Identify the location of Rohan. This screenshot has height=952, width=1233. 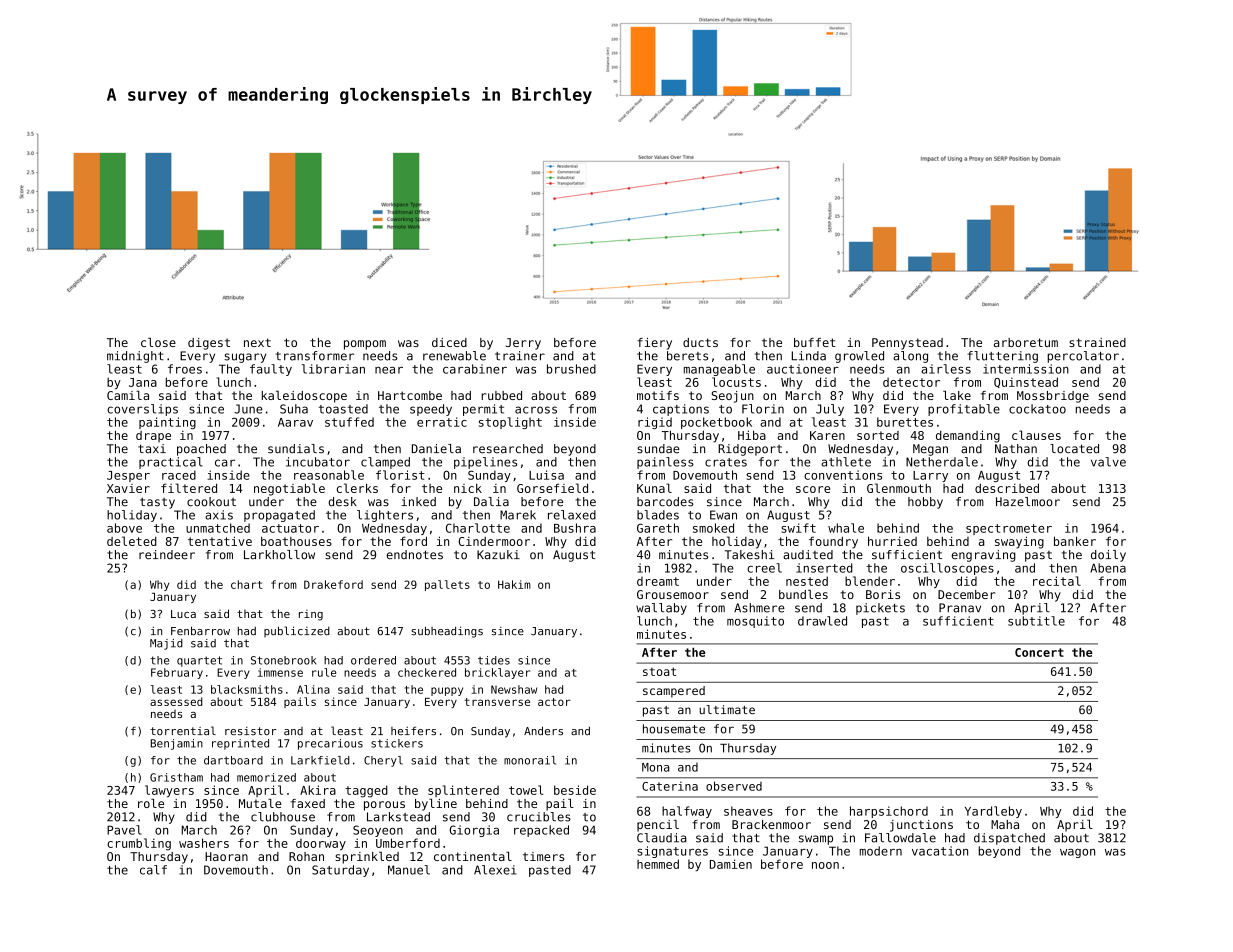
(306, 856).
